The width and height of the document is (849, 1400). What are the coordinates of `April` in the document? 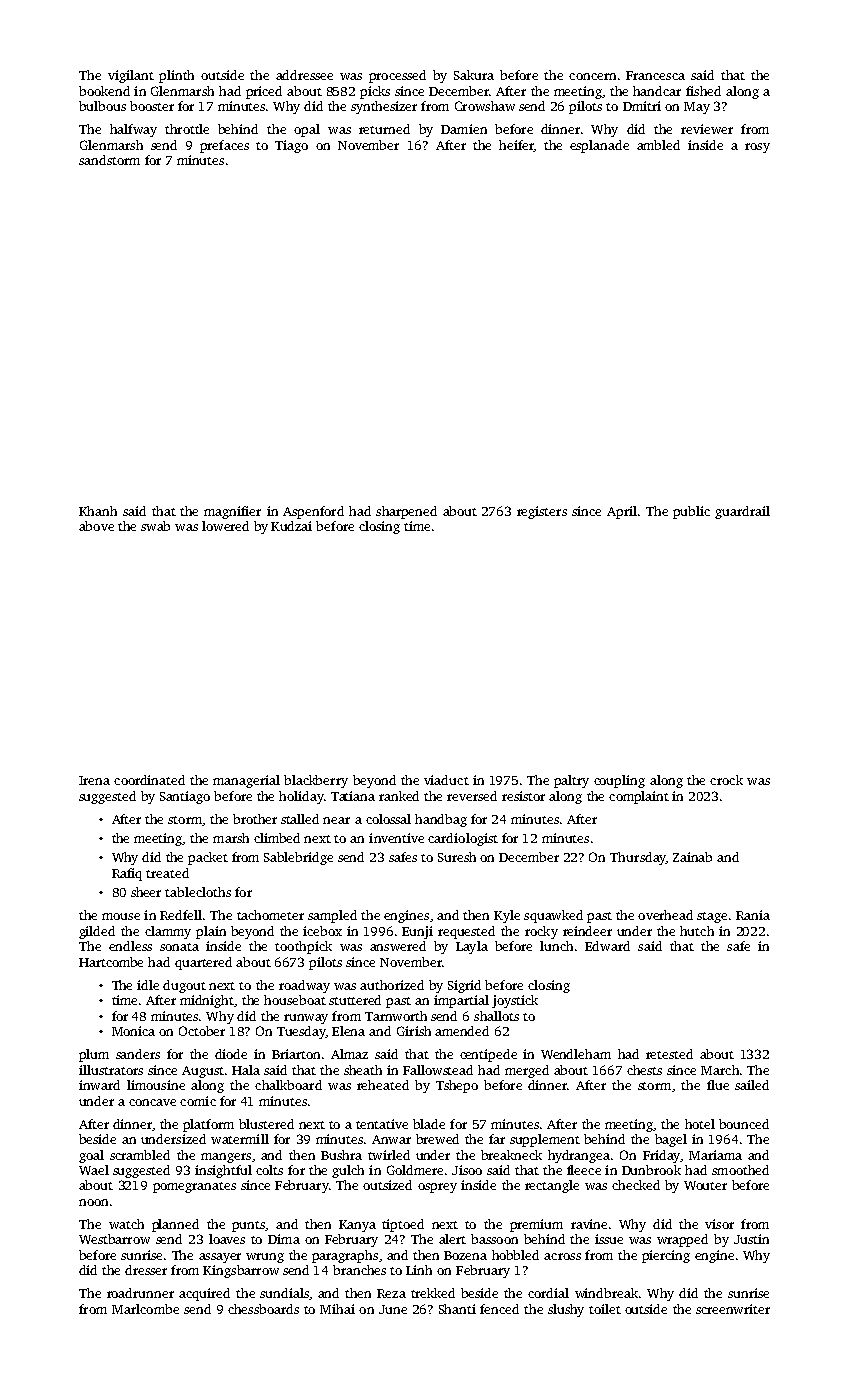 It's located at (622, 512).
